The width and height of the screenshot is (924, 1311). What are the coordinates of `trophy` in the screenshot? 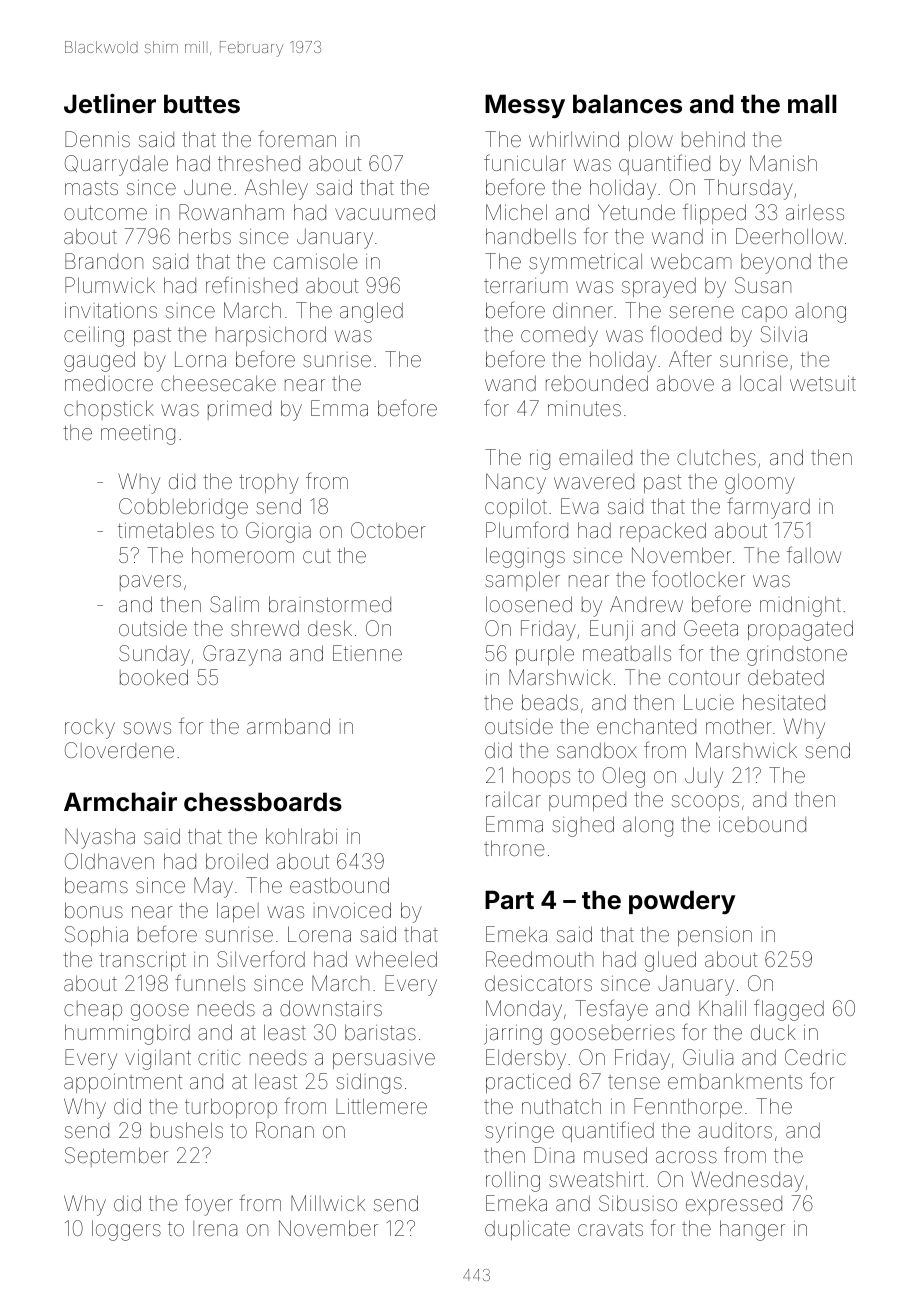 It's located at (269, 484).
